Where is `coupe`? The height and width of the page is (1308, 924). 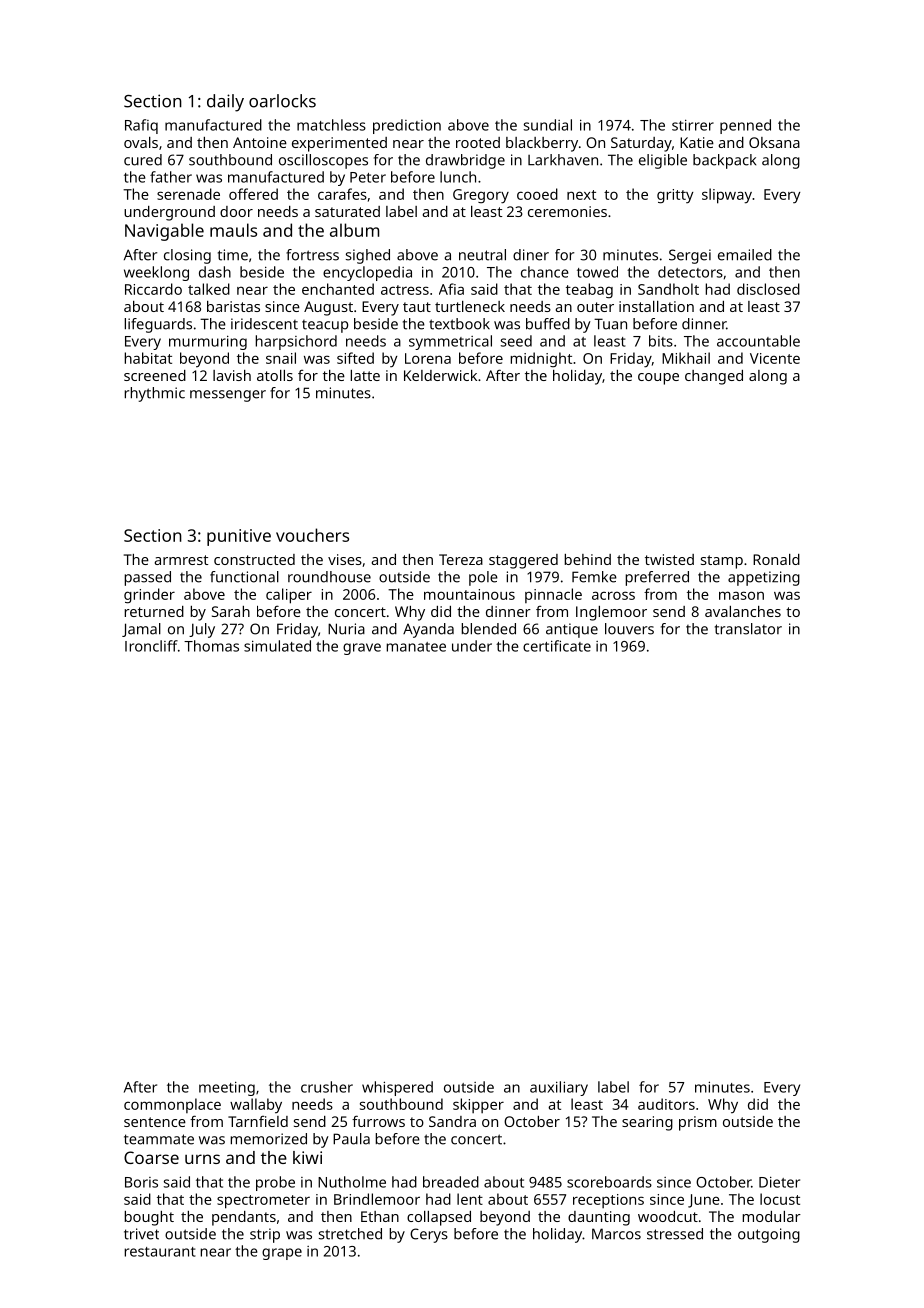
coupe is located at coordinates (658, 379).
